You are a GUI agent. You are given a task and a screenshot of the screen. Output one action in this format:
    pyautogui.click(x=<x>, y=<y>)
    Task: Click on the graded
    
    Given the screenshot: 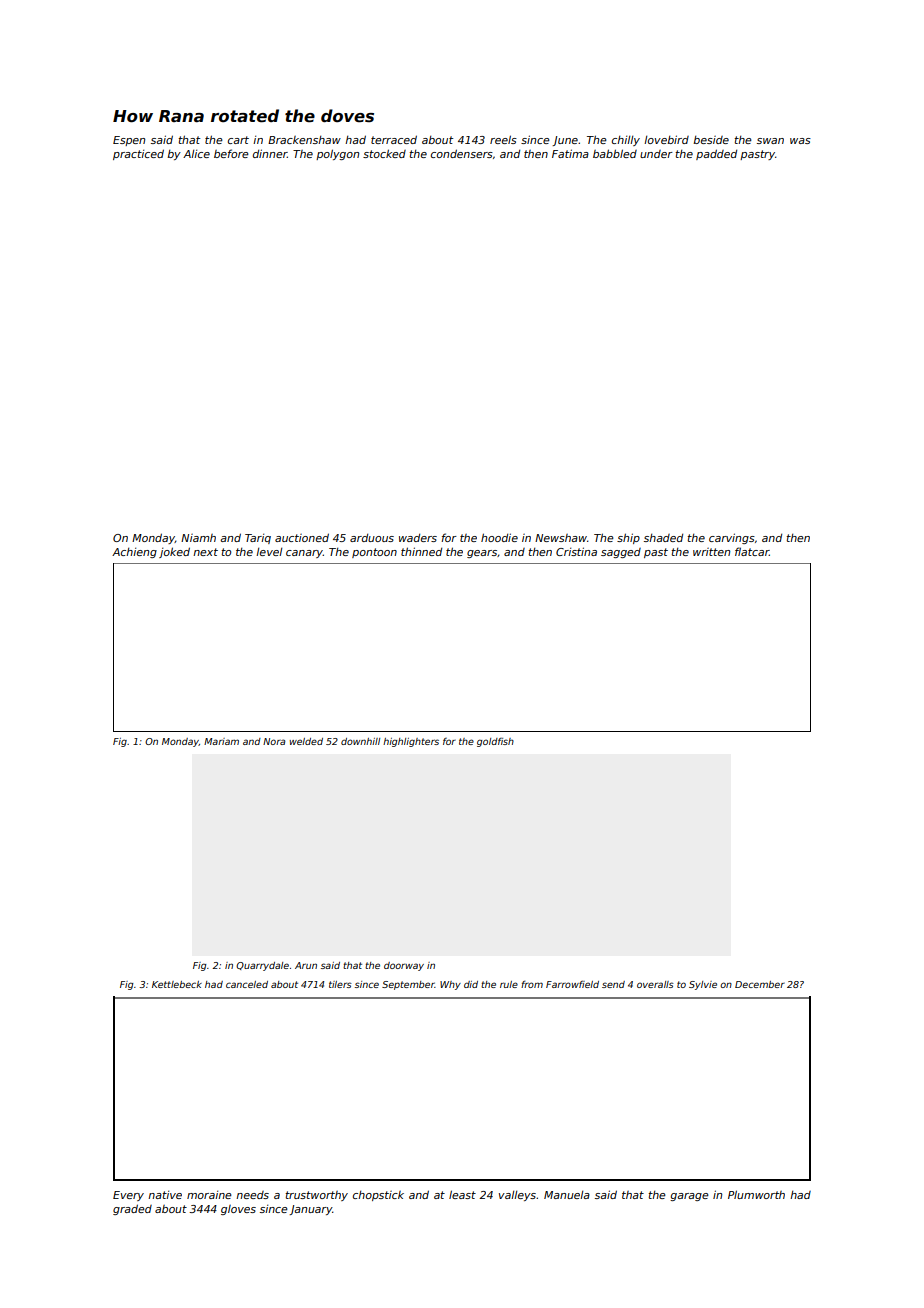 What is the action you would take?
    pyautogui.click(x=132, y=1209)
